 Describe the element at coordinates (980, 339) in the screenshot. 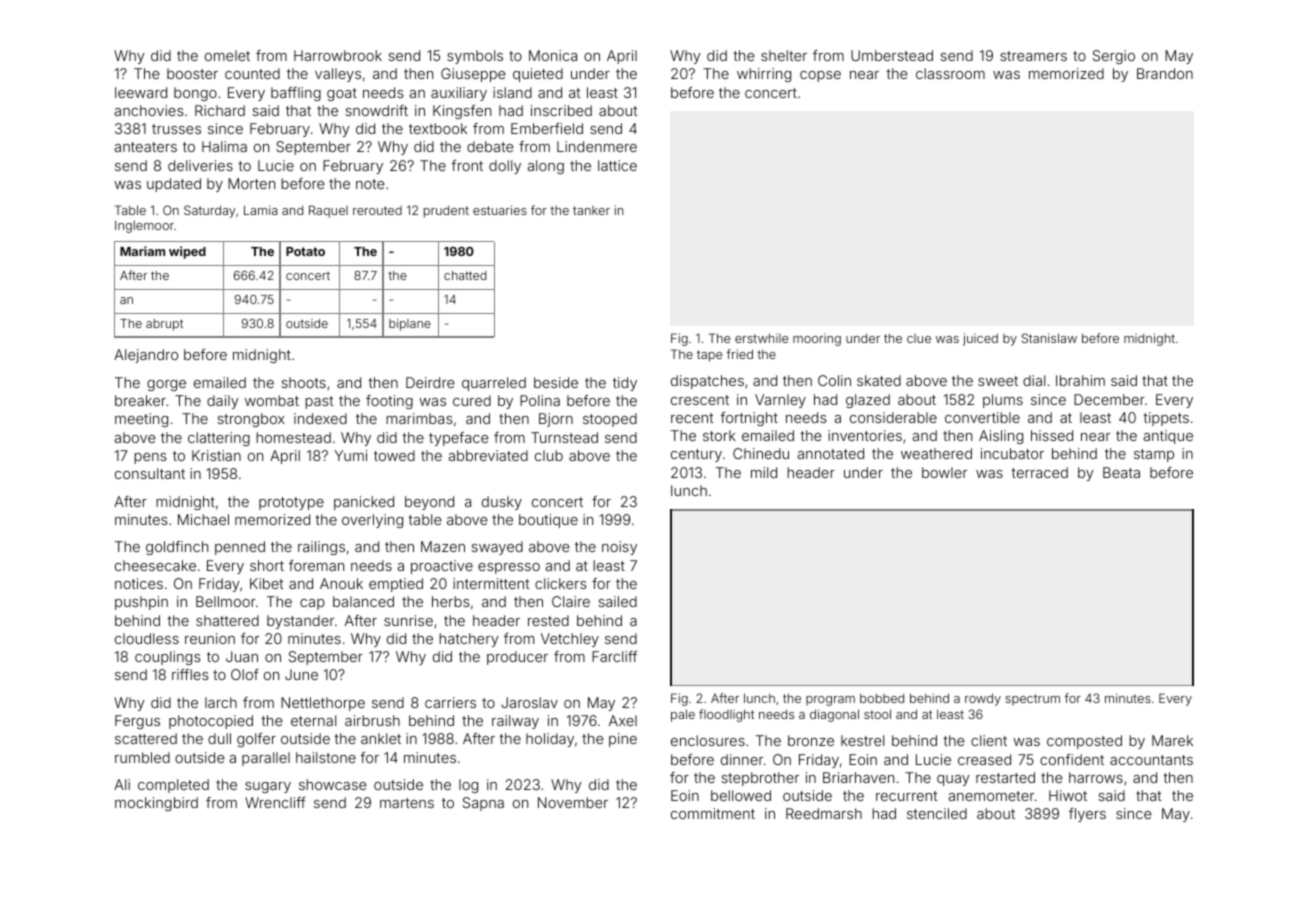

I see `juiced` at that location.
